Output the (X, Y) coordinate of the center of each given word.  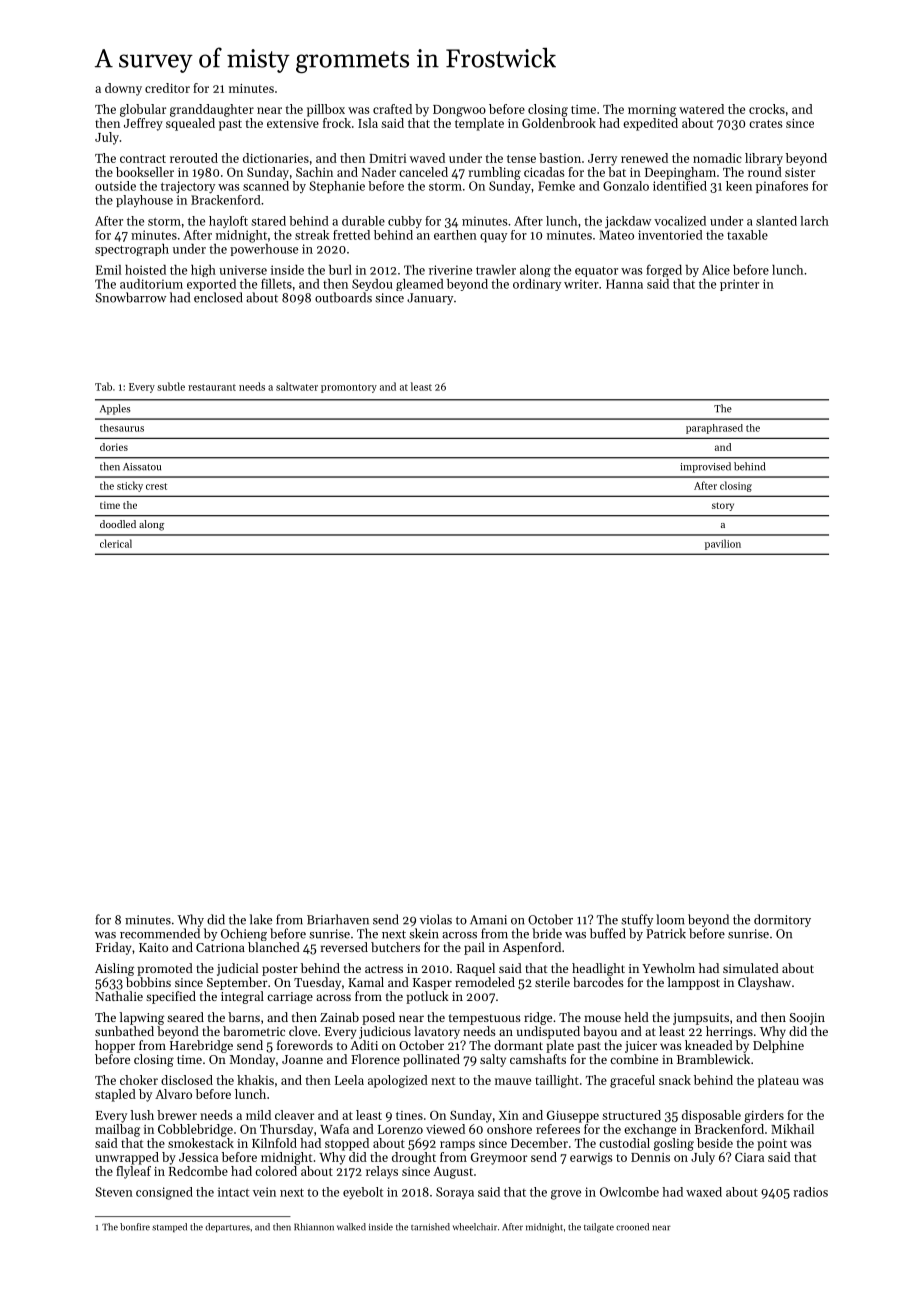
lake (261, 919)
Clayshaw (764, 983)
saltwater (297, 386)
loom (670, 919)
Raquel (476, 969)
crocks (767, 109)
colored (276, 1171)
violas (436, 919)
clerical (116, 543)
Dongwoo (459, 111)
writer (581, 284)
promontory (349, 388)
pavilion (723, 544)
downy (123, 89)
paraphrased (714, 429)
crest (156, 486)
